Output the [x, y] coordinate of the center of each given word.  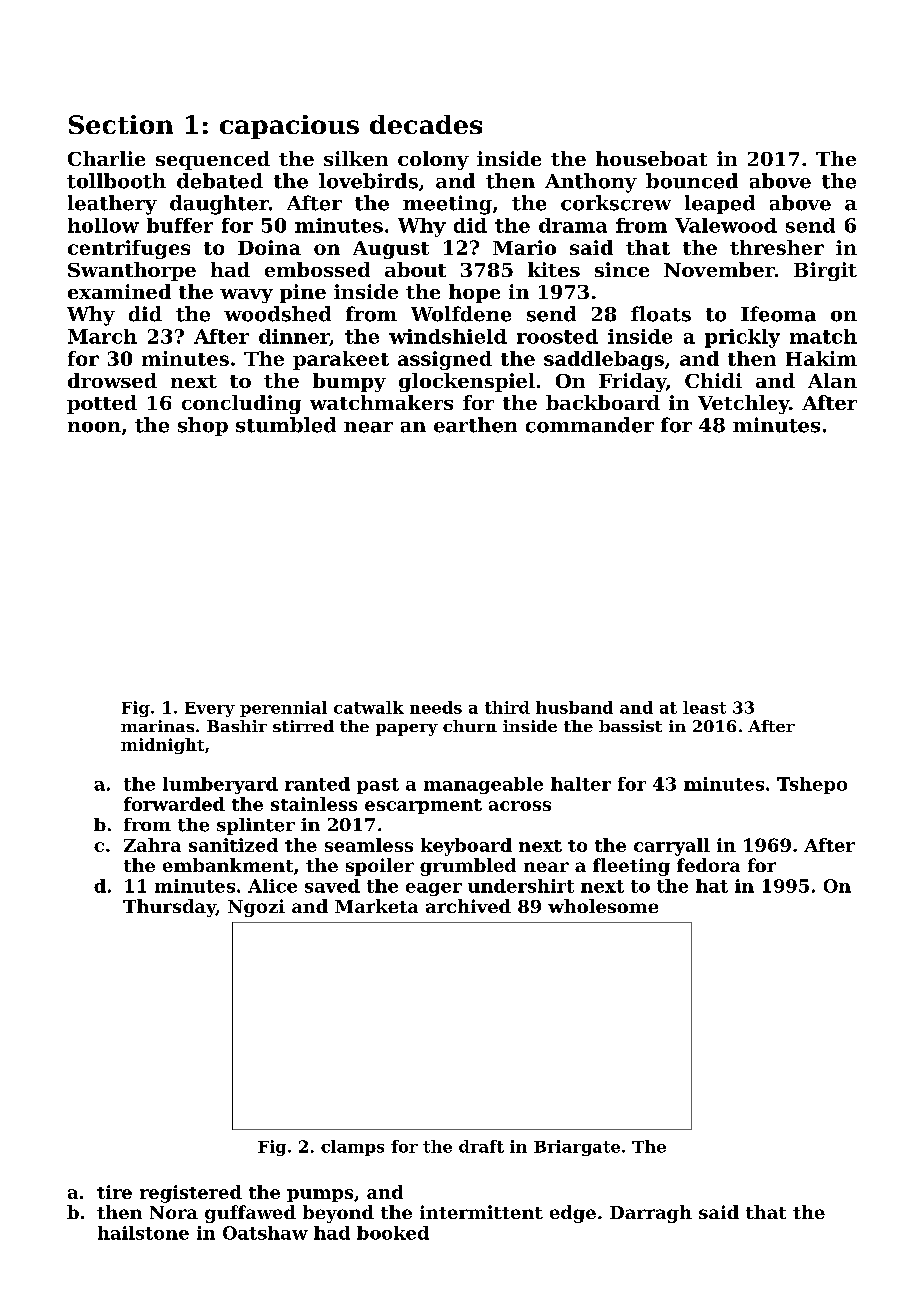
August [391, 250]
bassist [630, 726]
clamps [352, 1148]
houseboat [651, 158]
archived [468, 906]
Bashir [237, 726]
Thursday [169, 908]
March [102, 336]
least [704, 707]
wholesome [603, 906]
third [507, 707]
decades [426, 124]
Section [121, 124]
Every [210, 709]
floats [661, 314]
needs [436, 707]
